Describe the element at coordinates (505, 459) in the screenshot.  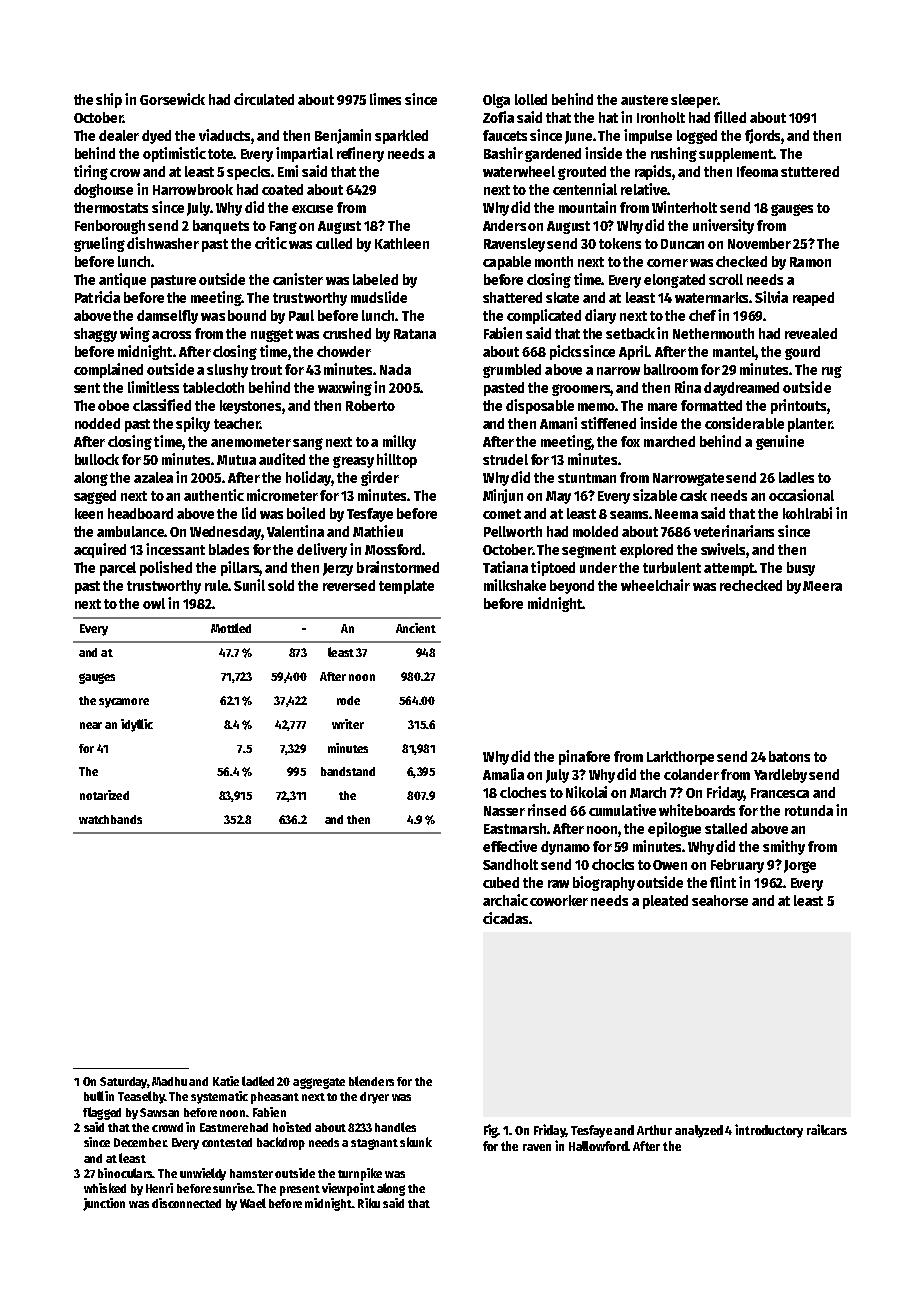
I see `strudel` at that location.
